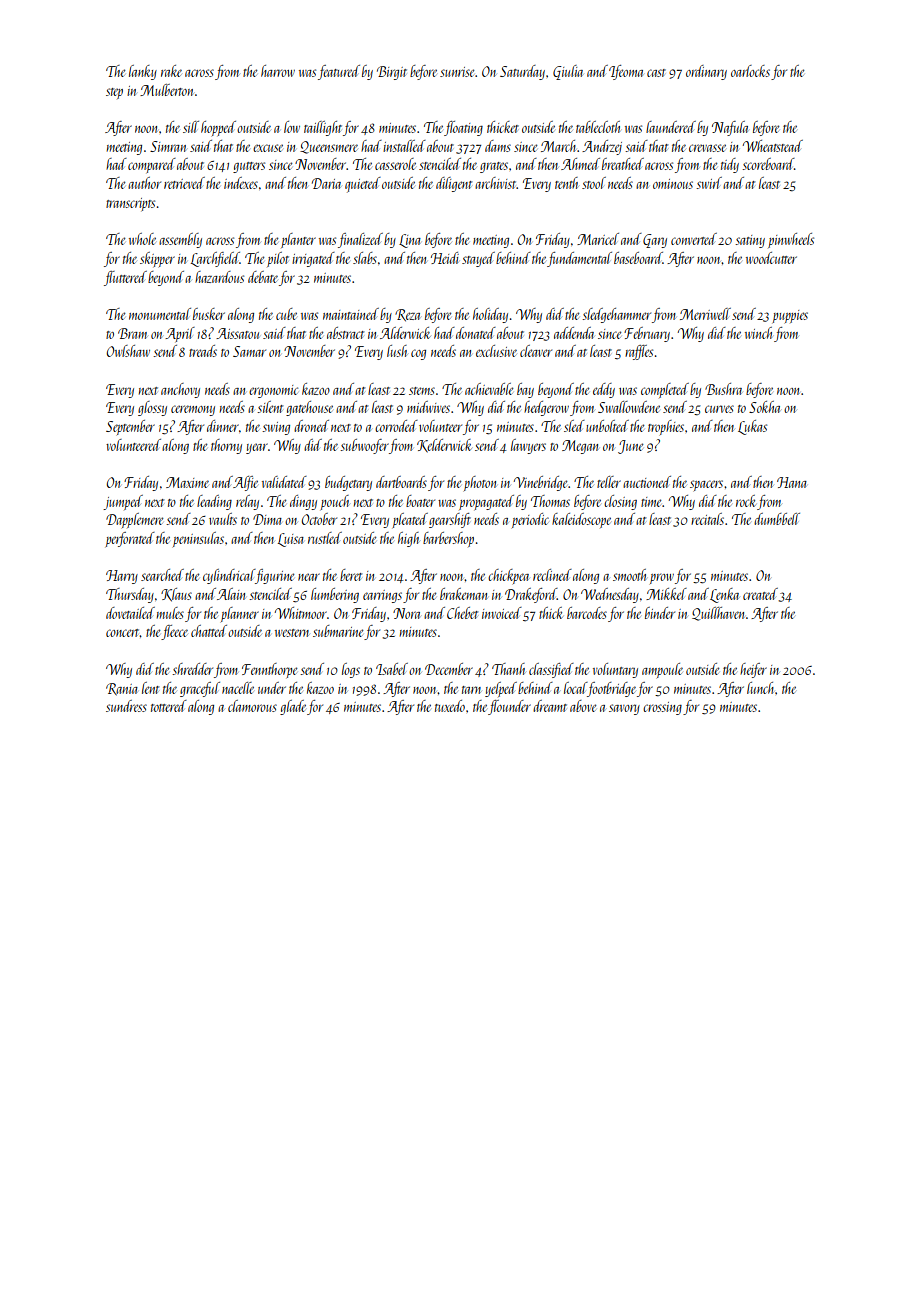 This screenshot has height=1308, width=924. What do you see at coordinates (624, 709) in the screenshot?
I see `savory` at bounding box center [624, 709].
